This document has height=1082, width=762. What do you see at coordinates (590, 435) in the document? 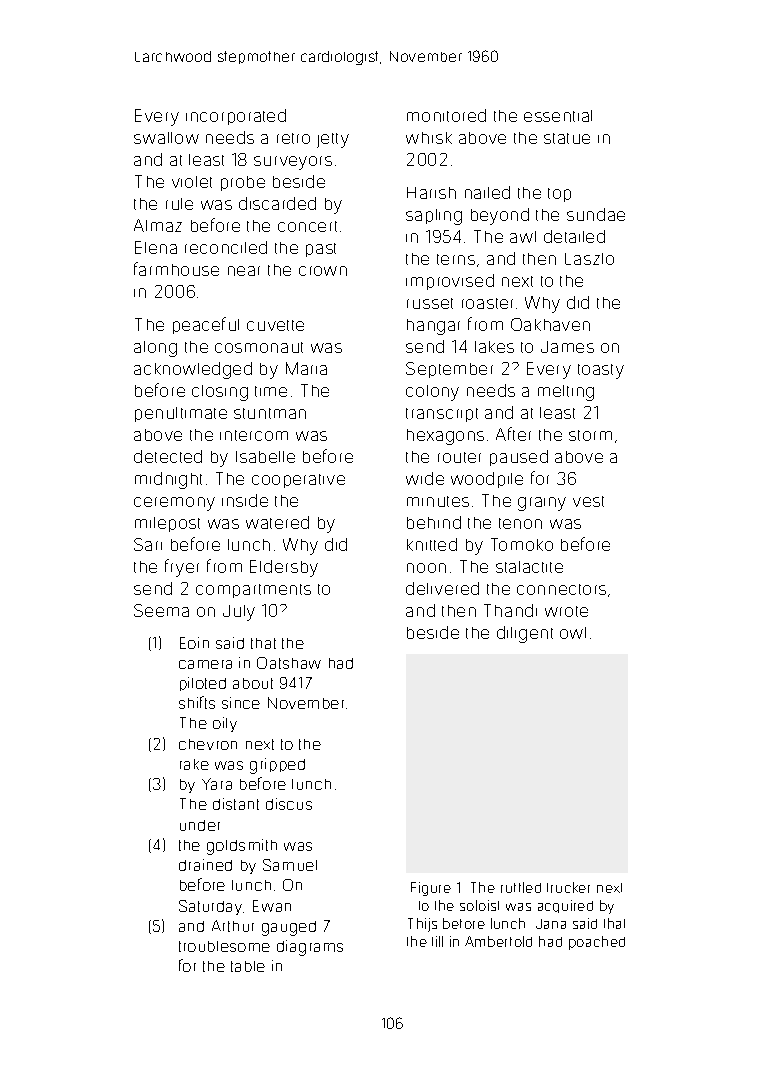
I see `storm` at bounding box center [590, 435].
